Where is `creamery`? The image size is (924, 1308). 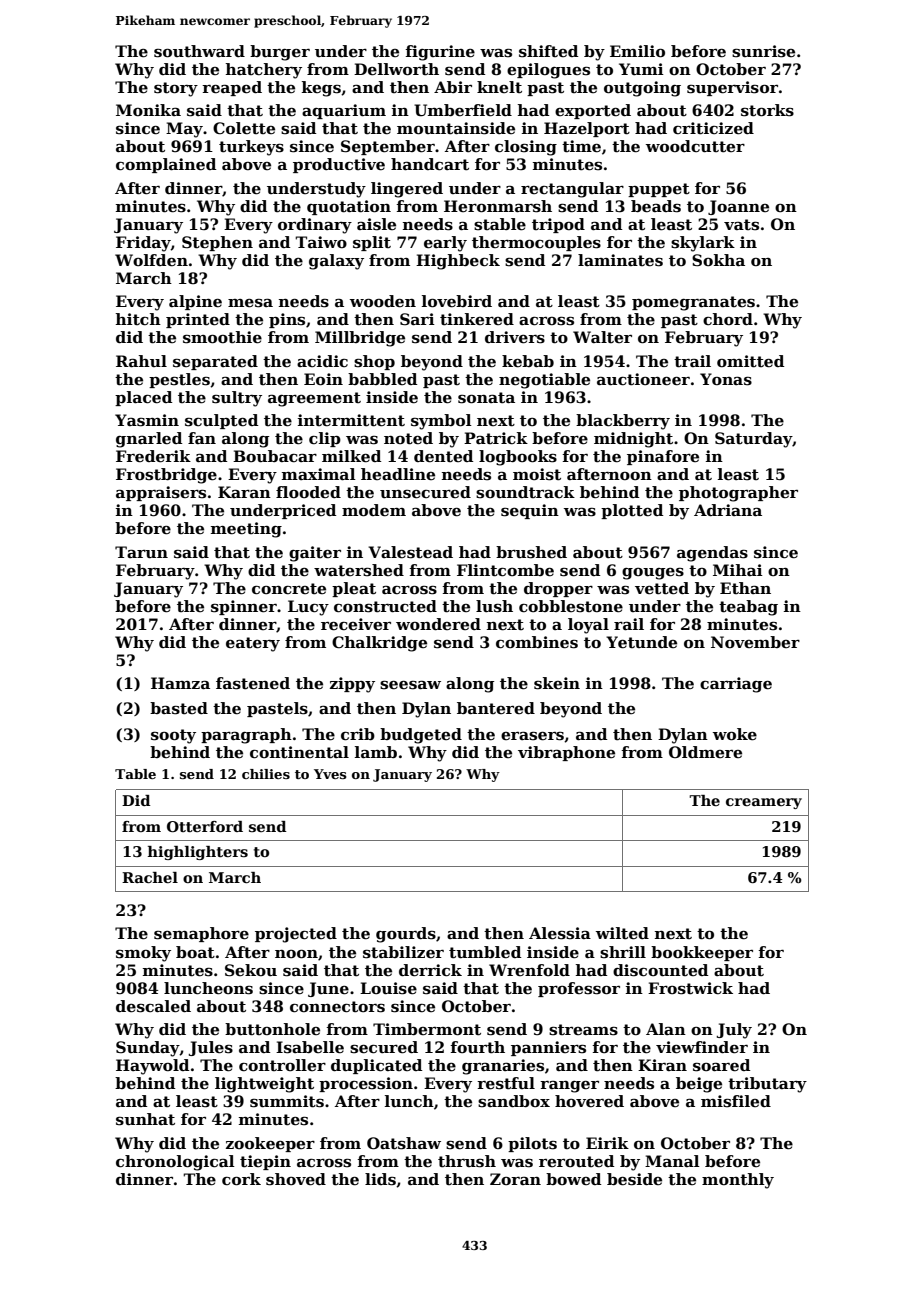 creamery is located at coordinates (764, 803).
